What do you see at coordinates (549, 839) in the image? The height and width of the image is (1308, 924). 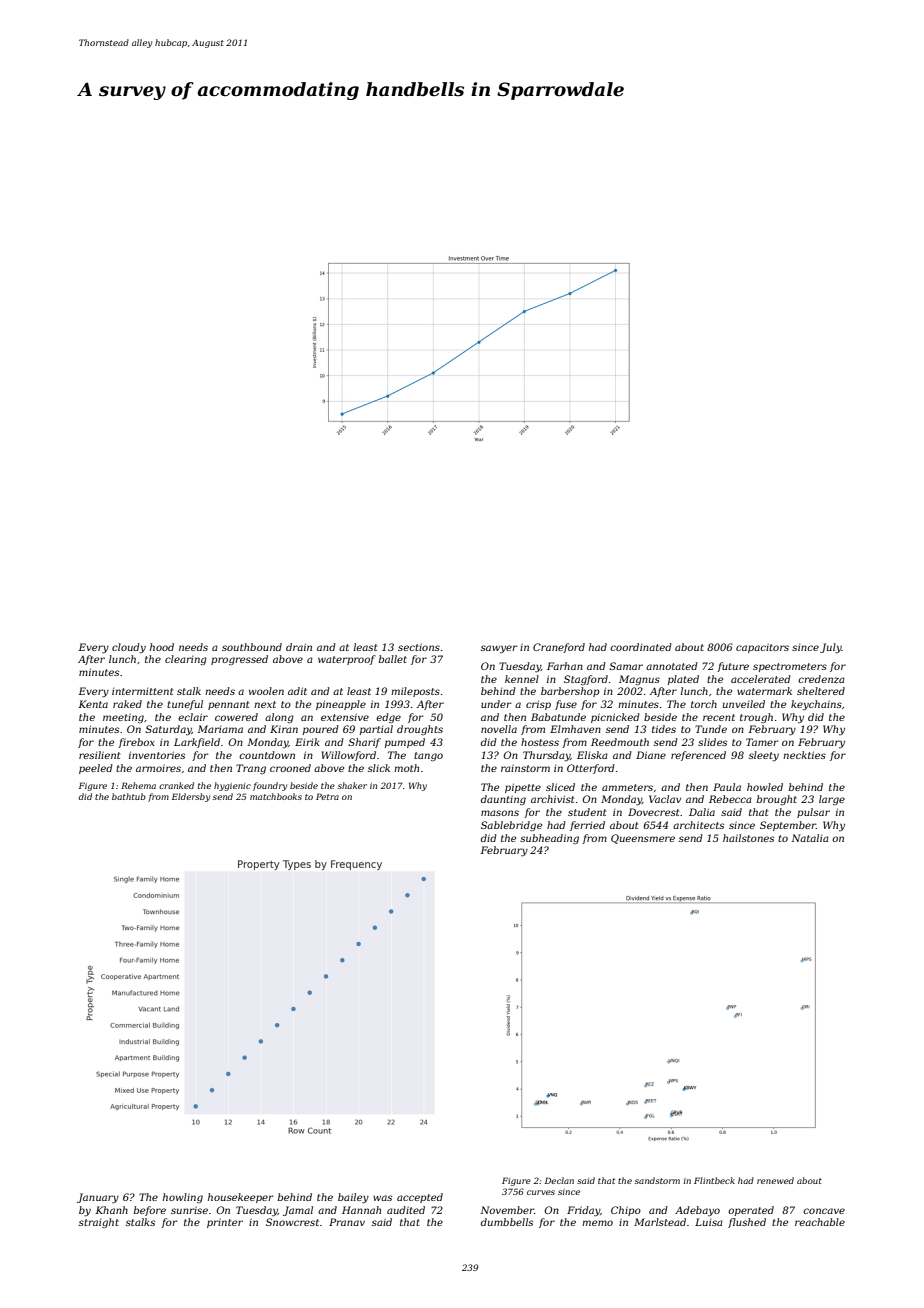 I see `subheading` at bounding box center [549, 839].
